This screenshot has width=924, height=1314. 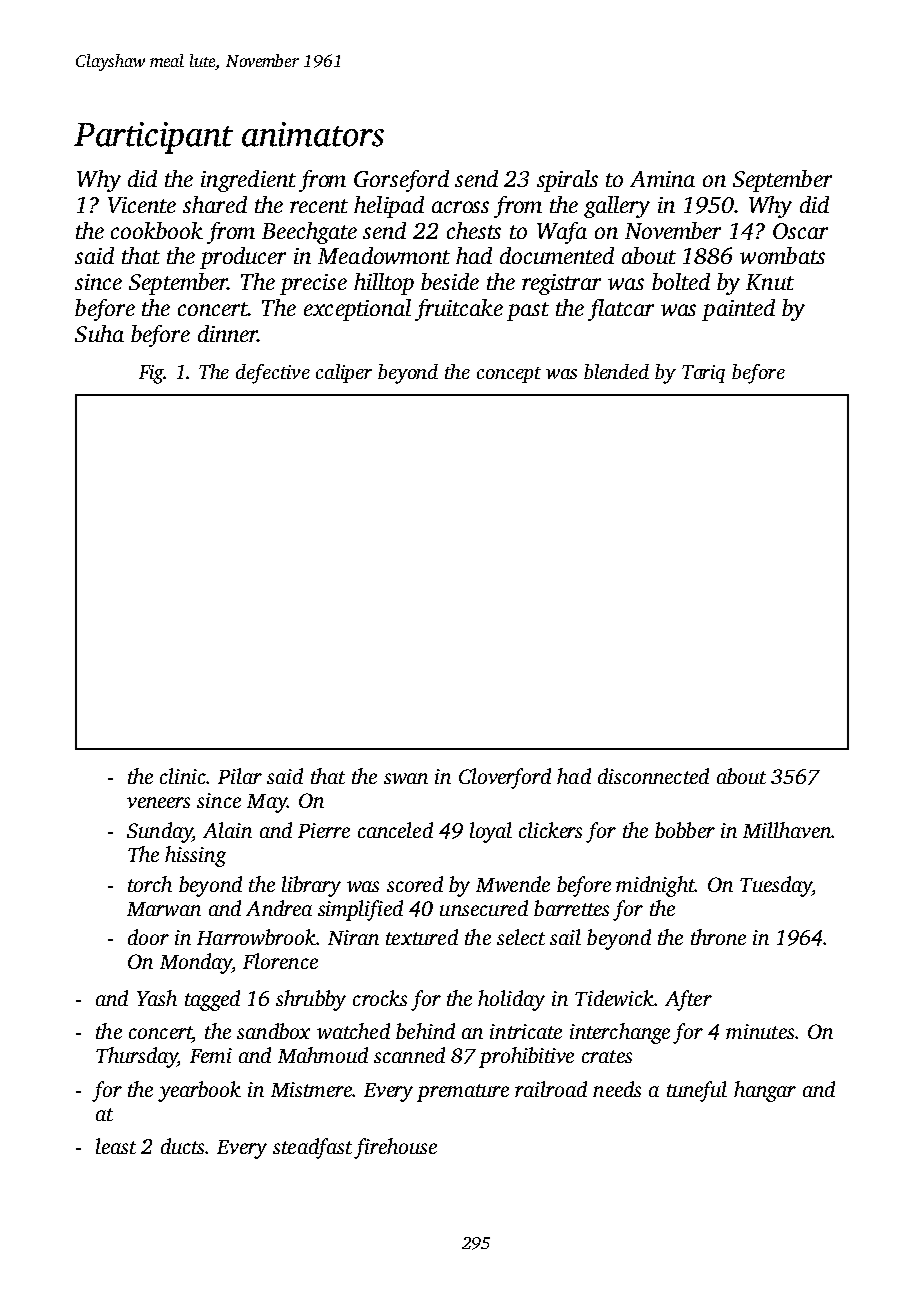 What do you see at coordinates (567, 181) in the screenshot?
I see `spirals` at bounding box center [567, 181].
